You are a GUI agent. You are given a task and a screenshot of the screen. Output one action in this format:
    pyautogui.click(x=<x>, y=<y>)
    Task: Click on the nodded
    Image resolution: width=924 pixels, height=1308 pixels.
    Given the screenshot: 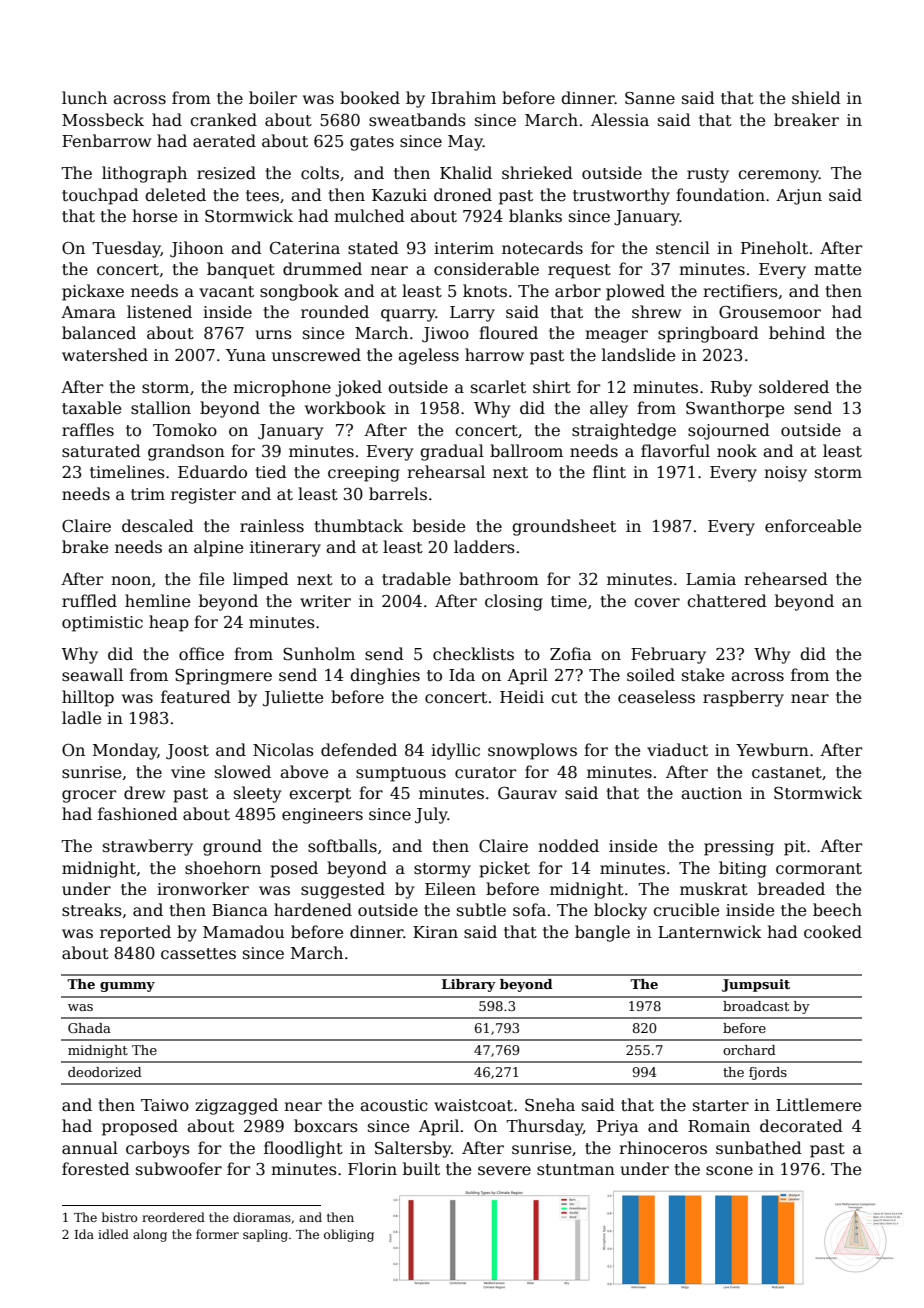 What is the action you would take?
    pyautogui.click(x=568, y=846)
